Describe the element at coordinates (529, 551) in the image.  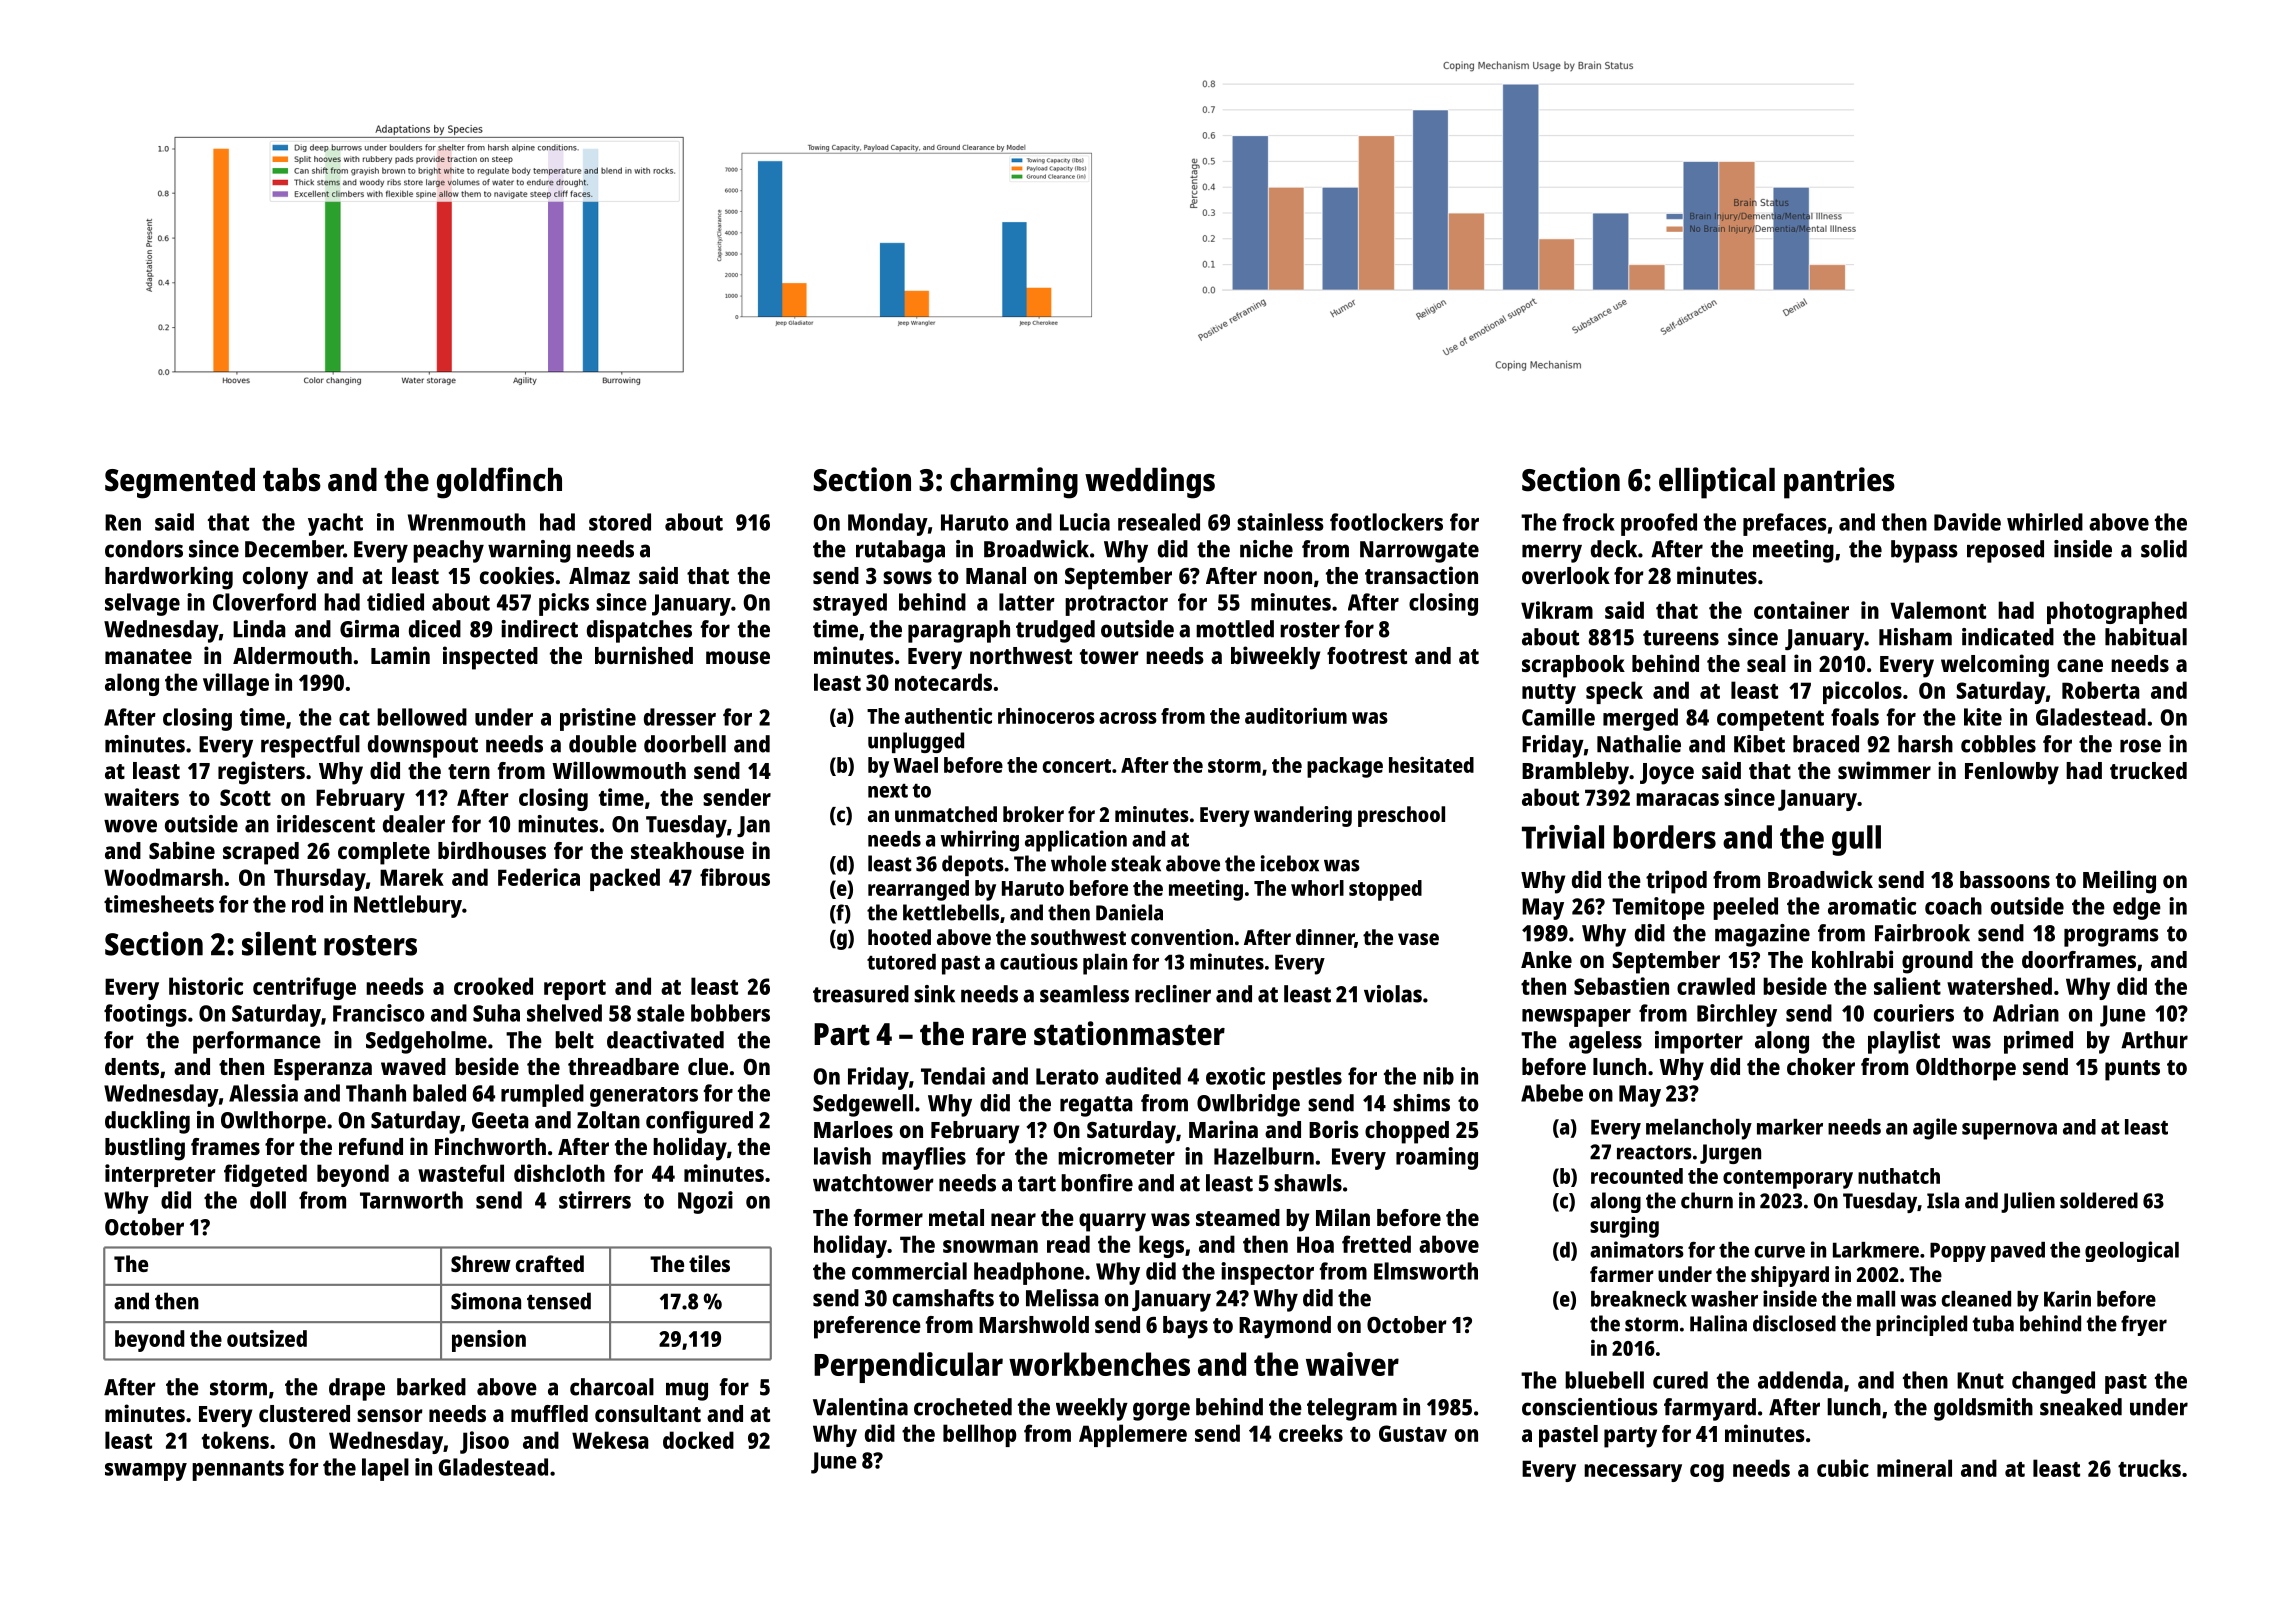
I see `warning` at that location.
